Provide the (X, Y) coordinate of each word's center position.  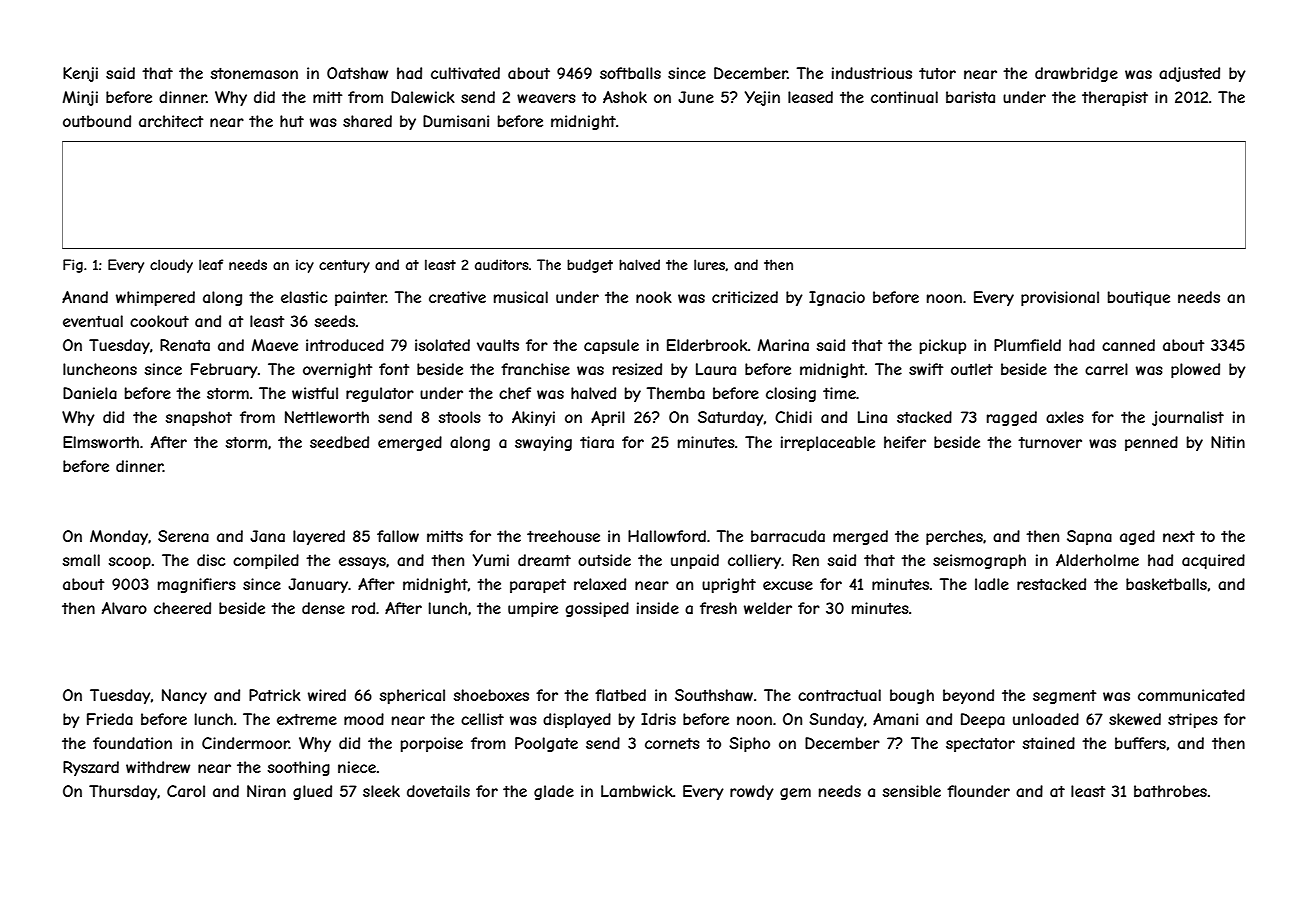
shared (367, 121)
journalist (1188, 418)
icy (305, 266)
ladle (992, 584)
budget (590, 266)
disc (211, 560)
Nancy (184, 696)
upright (729, 585)
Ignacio (837, 298)
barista (970, 97)
